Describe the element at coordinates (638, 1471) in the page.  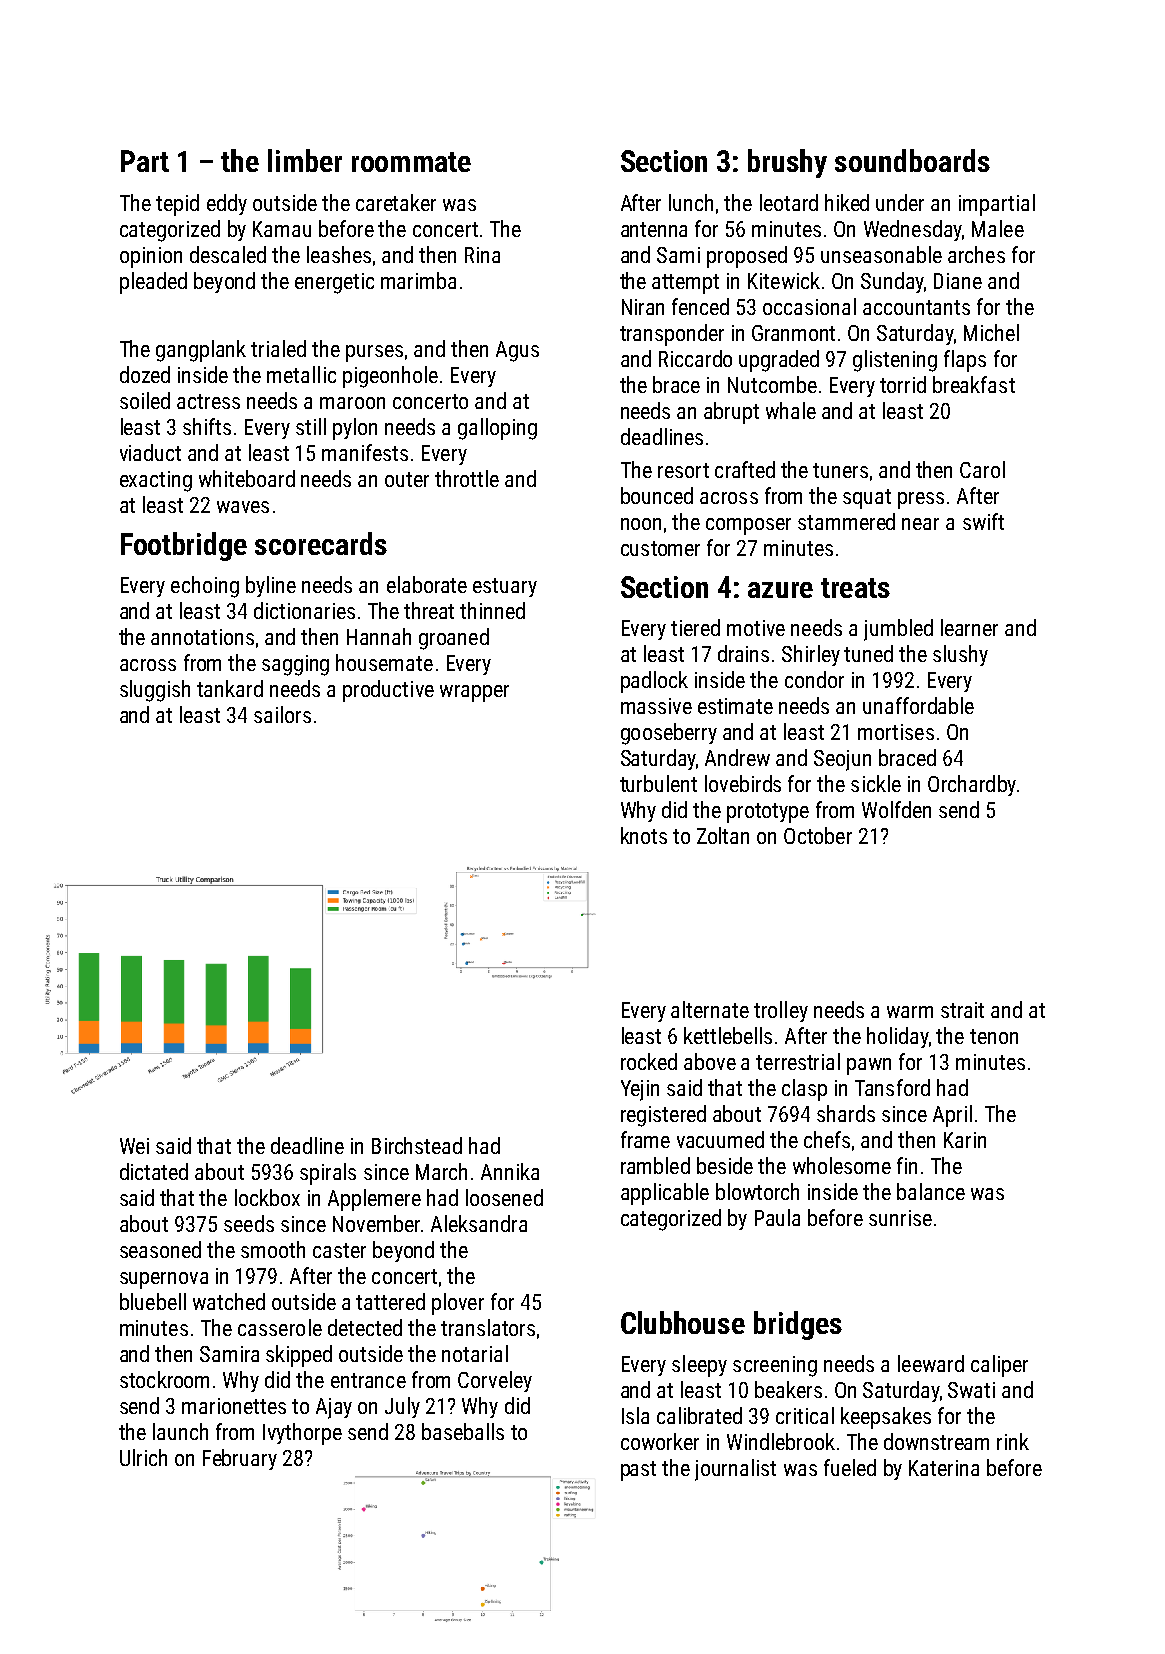
I see `past` at that location.
